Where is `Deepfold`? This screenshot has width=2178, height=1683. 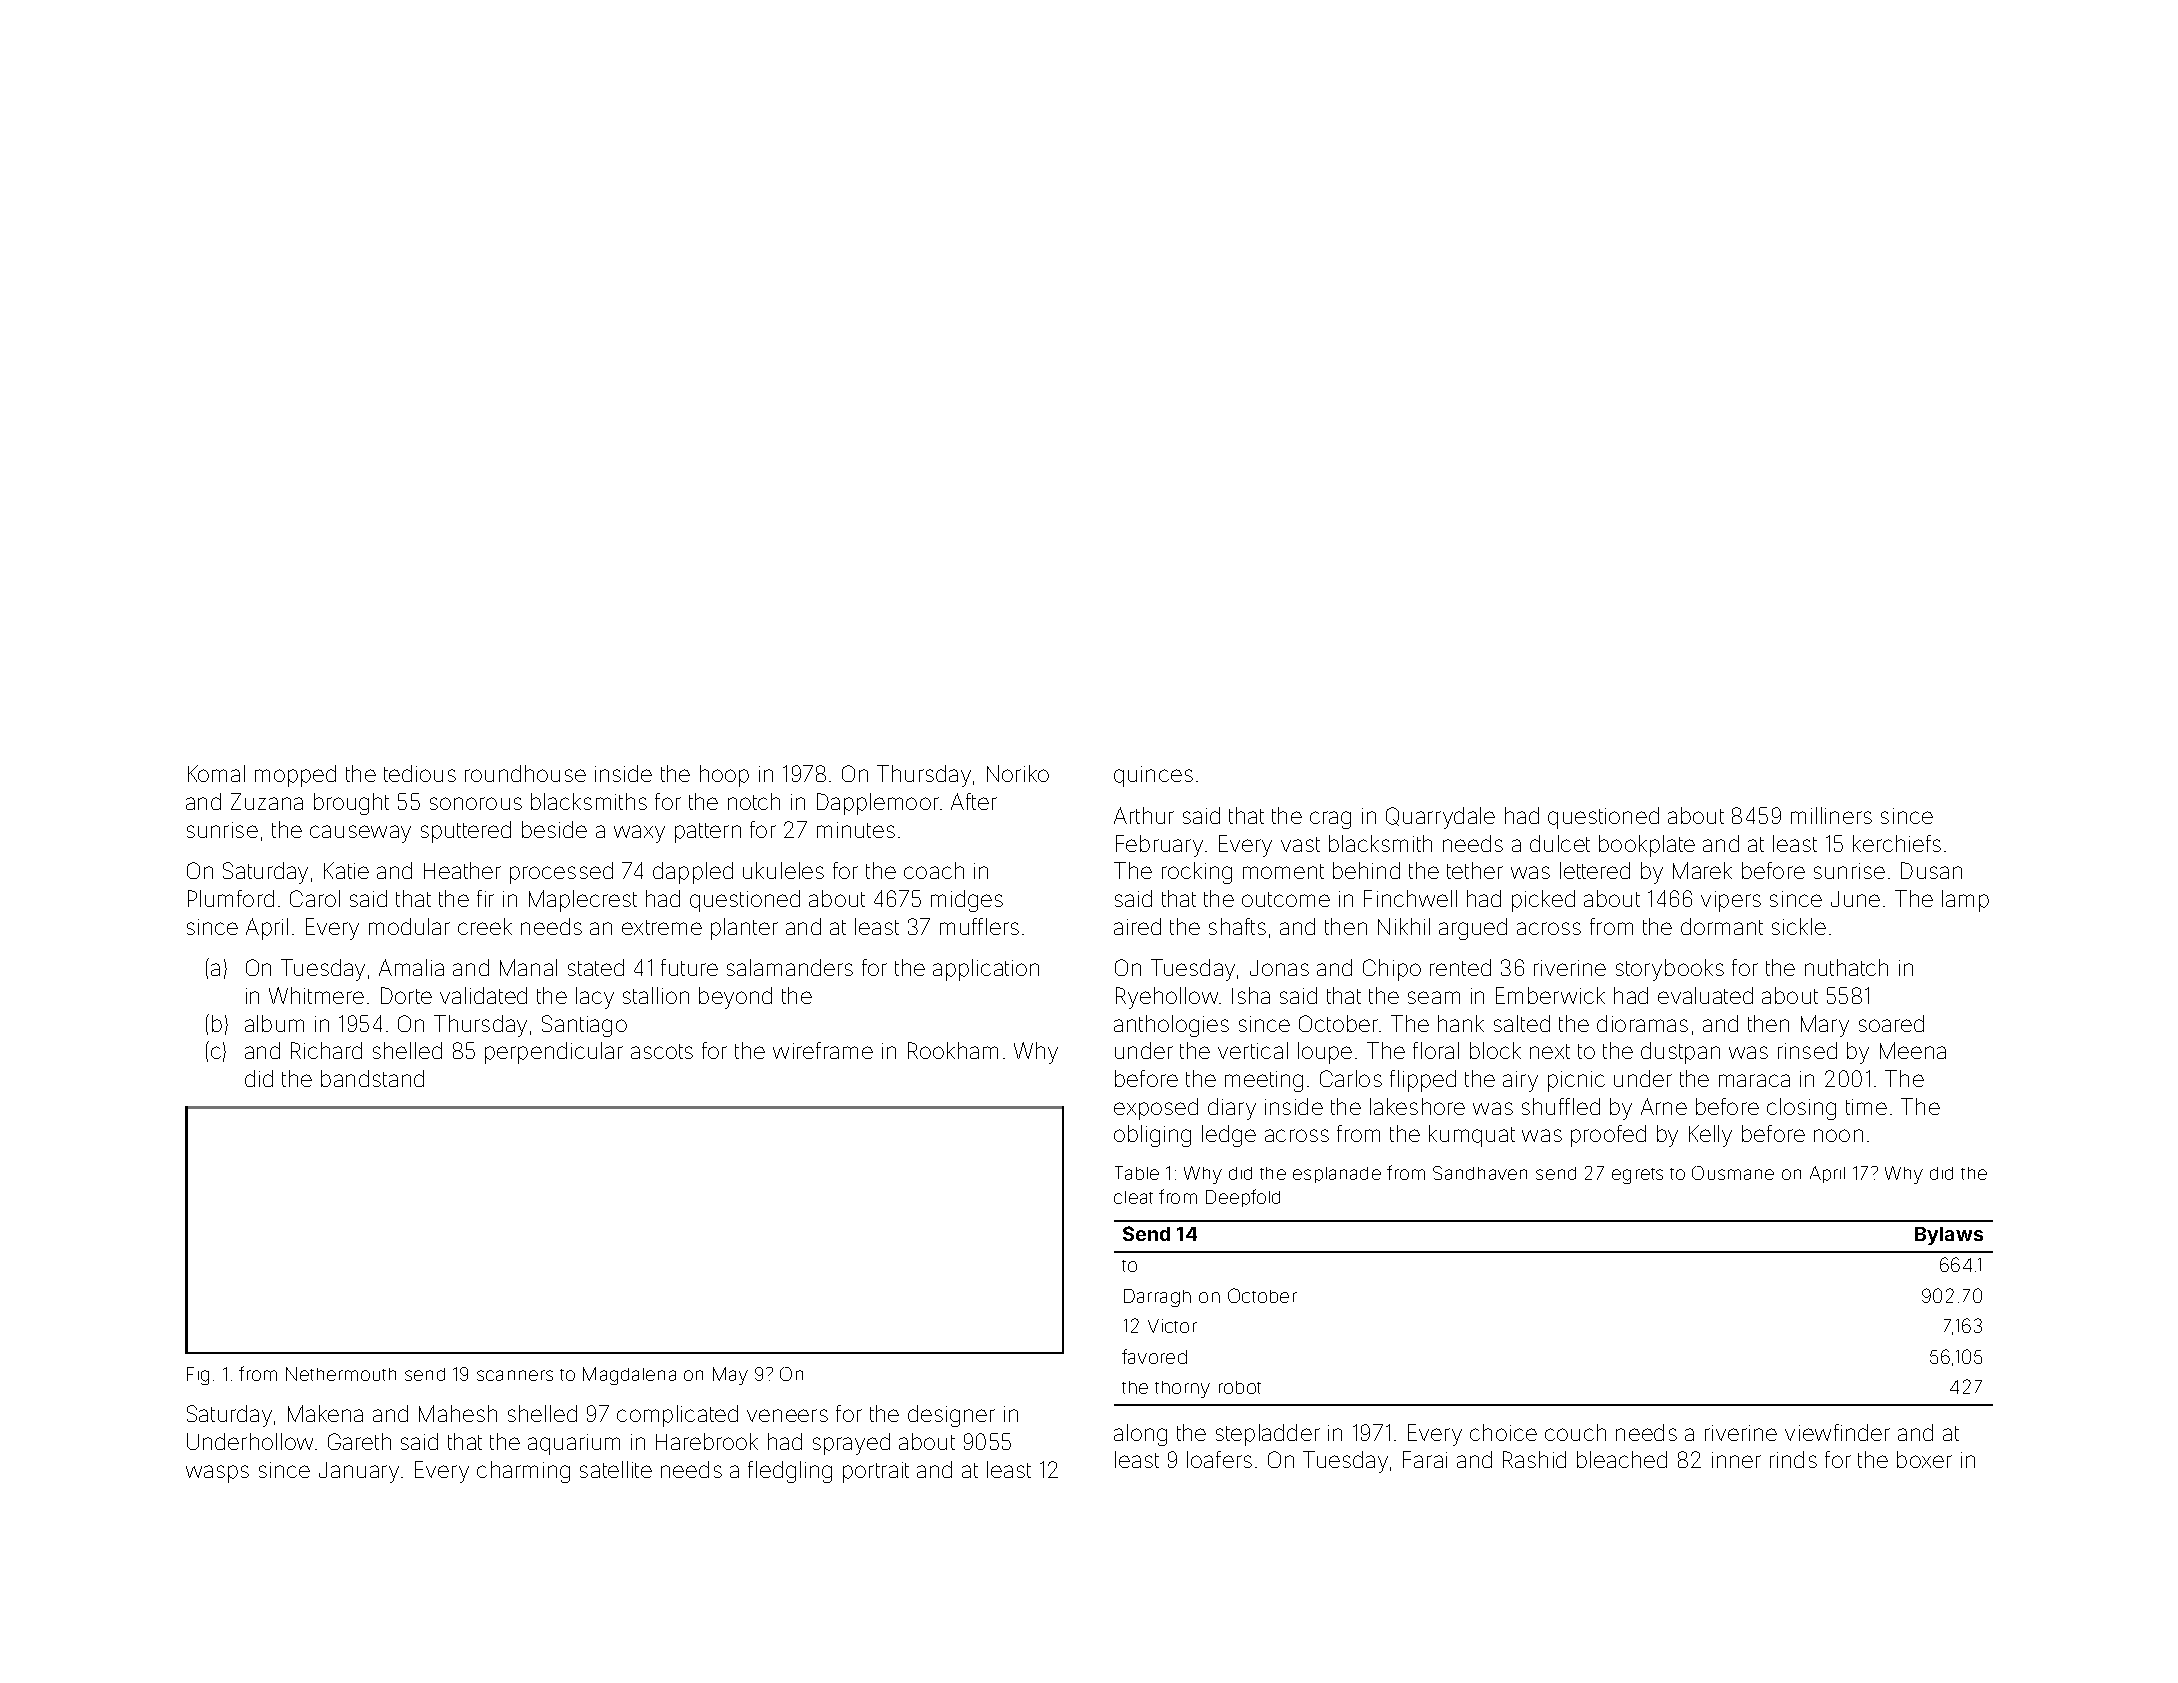
Deepfold is located at coordinates (1243, 1198).
